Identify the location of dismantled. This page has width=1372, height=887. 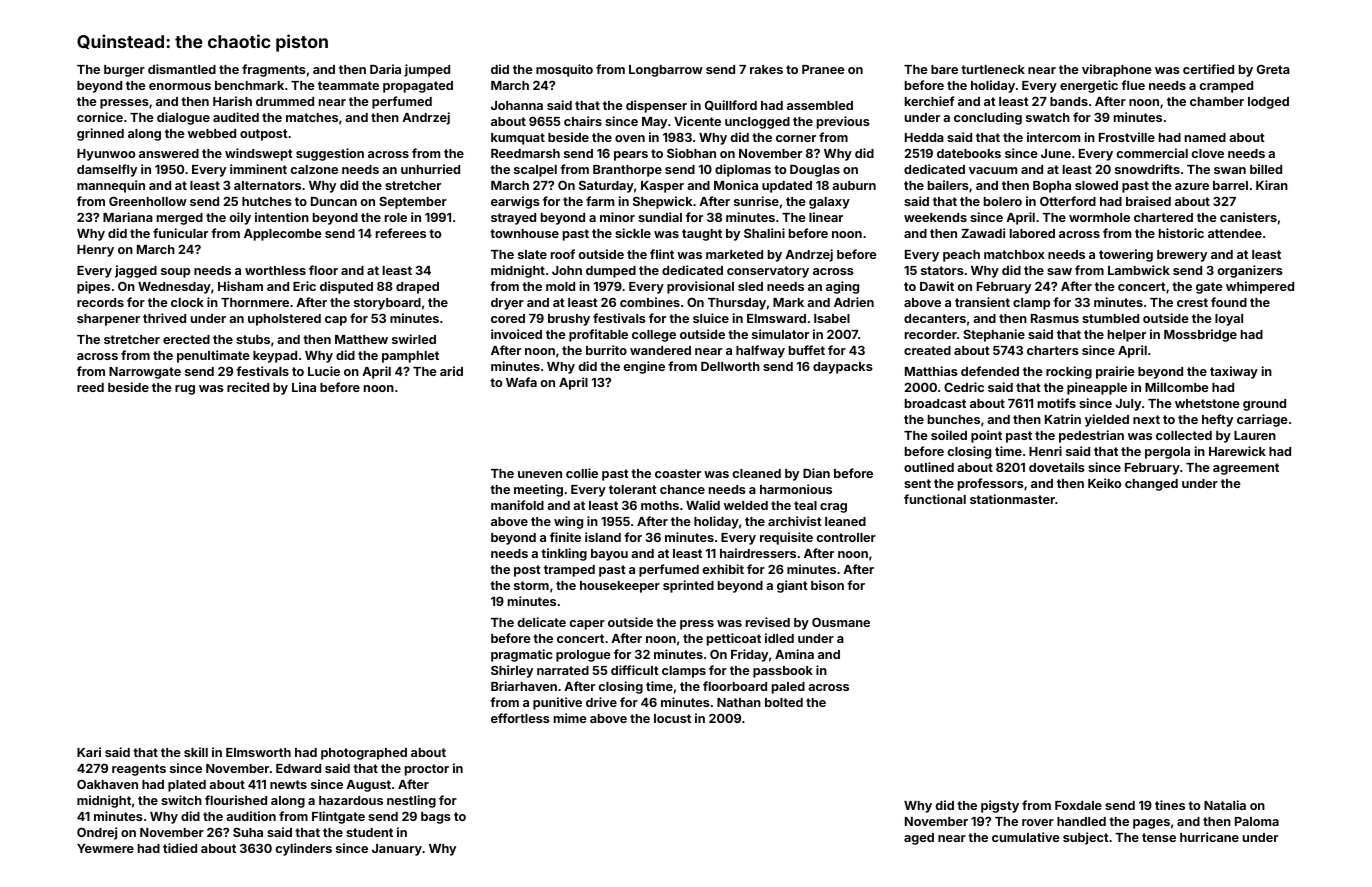
(182, 69).
